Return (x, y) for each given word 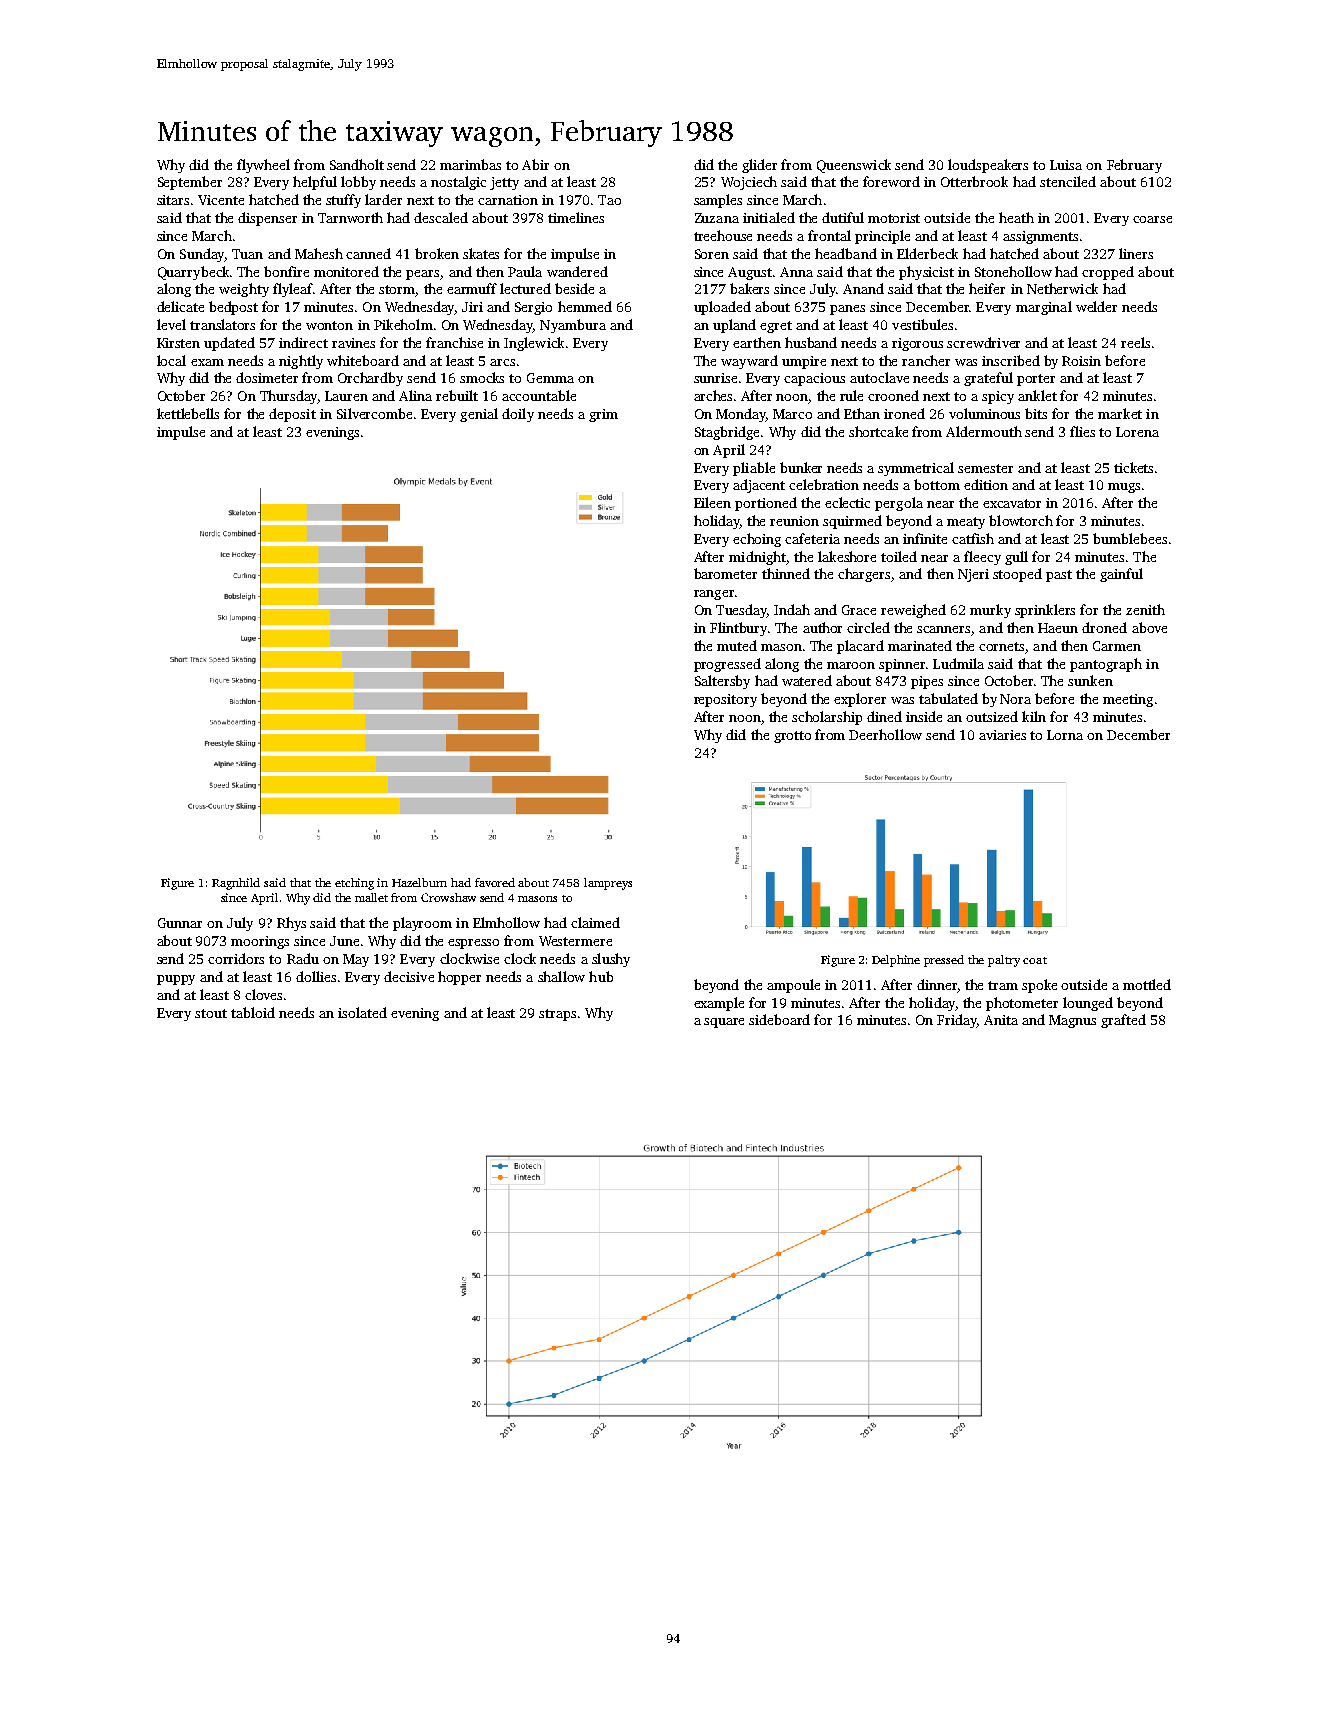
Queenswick (854, 166)
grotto (792, 737)
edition (986, 484)
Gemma (550, 378)
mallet (371, 897)
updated (229, 344)
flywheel (263, 166)
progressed (727, 665)
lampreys (608, 884)
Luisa (1066, 165)
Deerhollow (885, 734)
